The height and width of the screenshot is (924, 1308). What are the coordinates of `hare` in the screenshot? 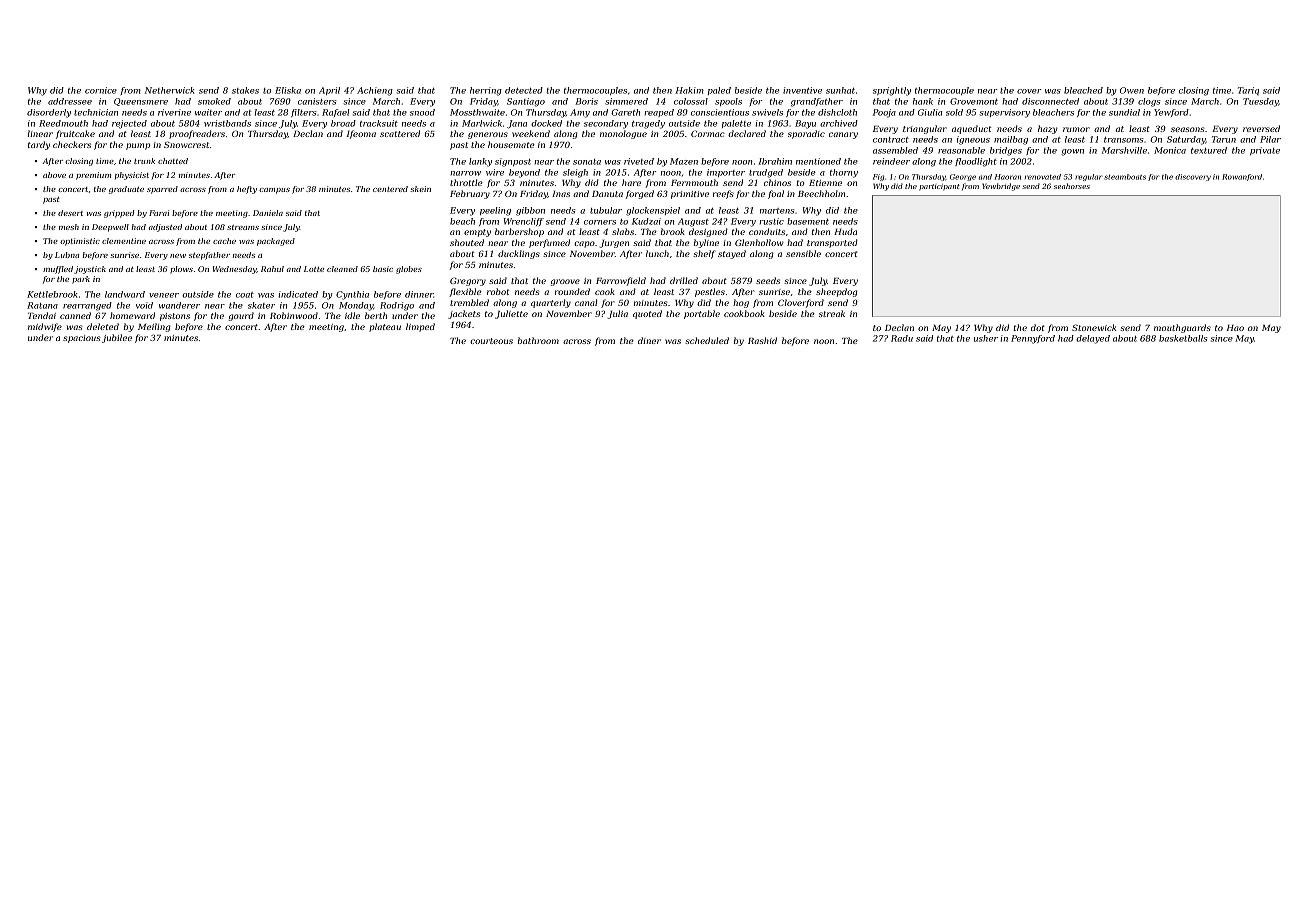 It's located at (631, 182).
